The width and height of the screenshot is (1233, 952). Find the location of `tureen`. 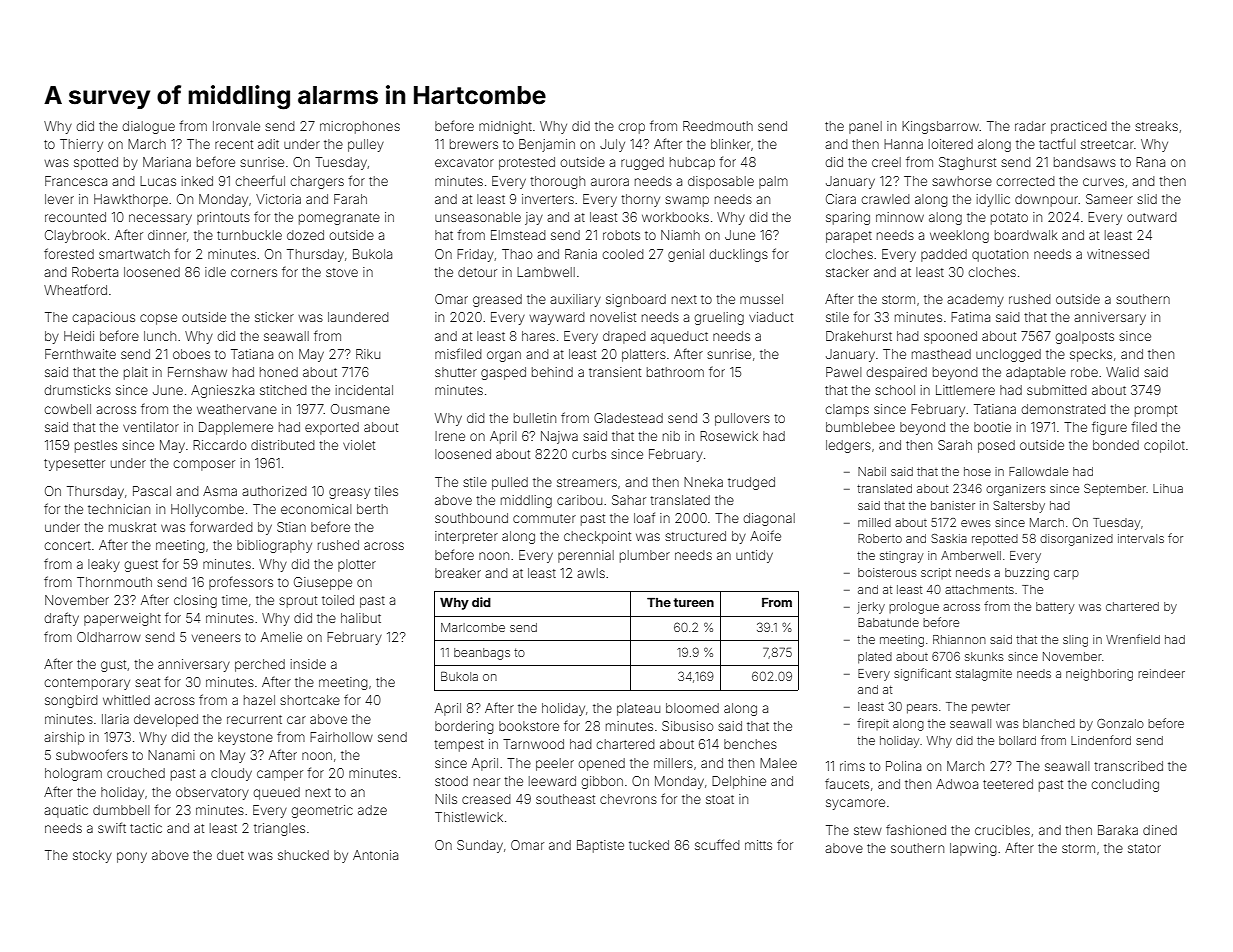

tureen is located at coordinates (693, 602).
